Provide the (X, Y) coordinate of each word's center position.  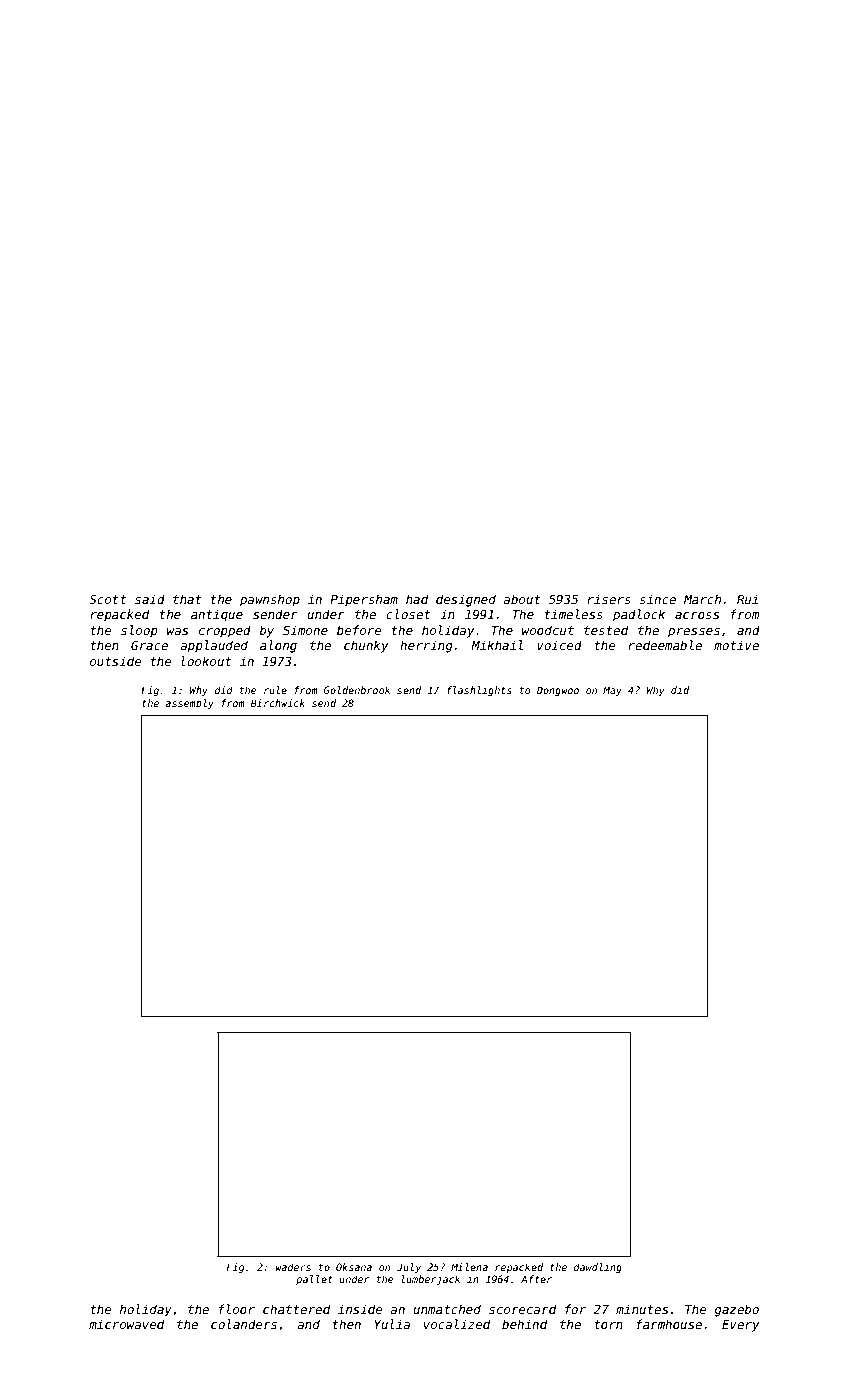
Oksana (354, 1267)
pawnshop (270, 600)
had (417, 599)
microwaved (126, 1324)
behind (524, 1324)
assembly (189, 704)
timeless (574, 614)
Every (741, 1326)
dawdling (598, 1268)
